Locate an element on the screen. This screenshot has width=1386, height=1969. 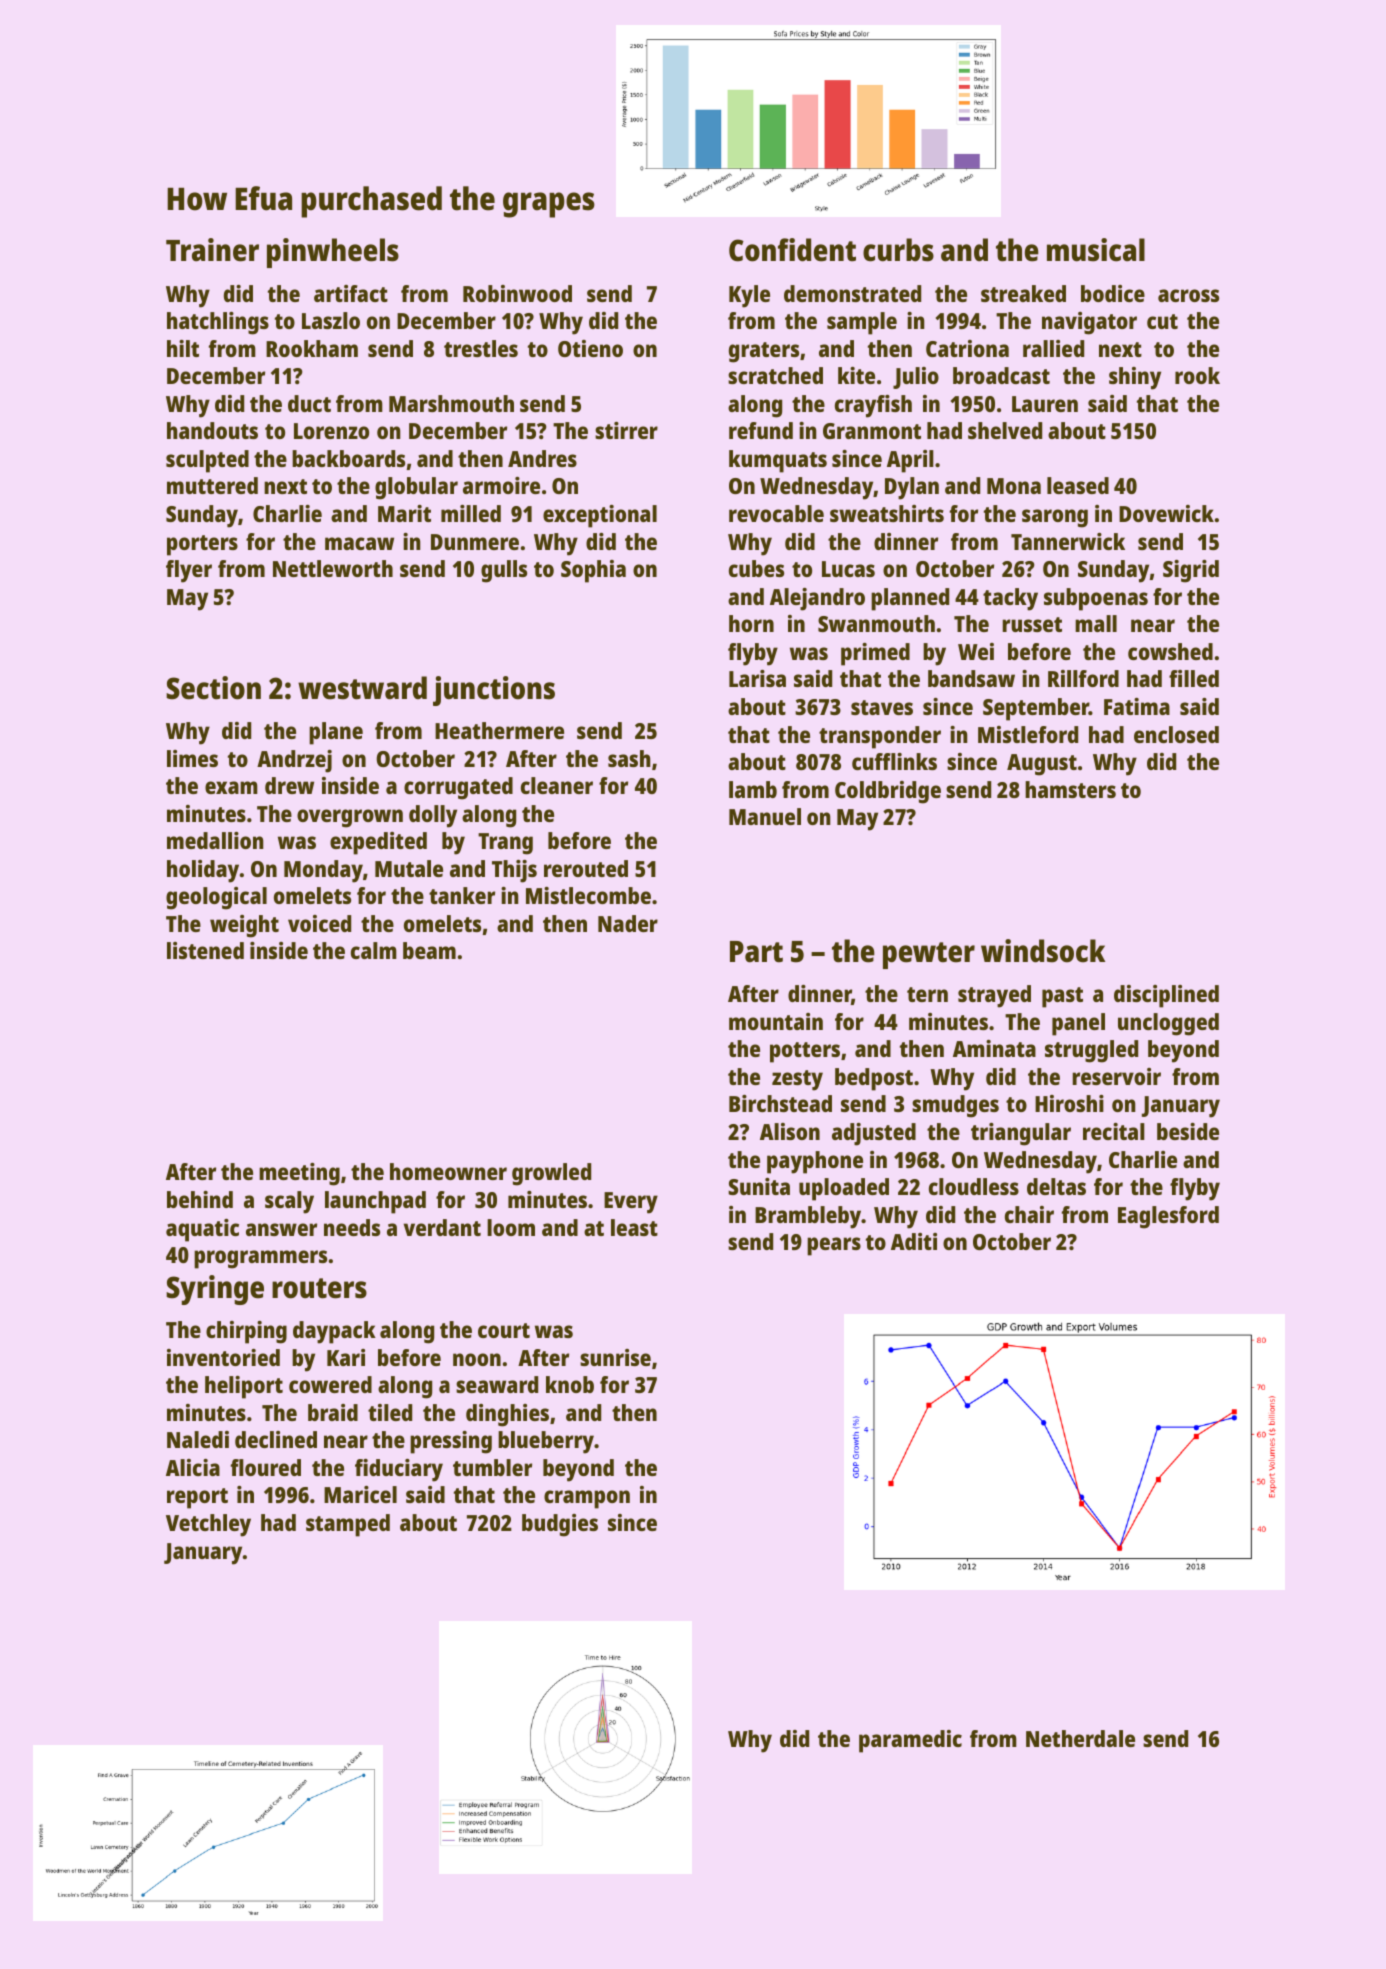
verdant is located at coordinates (442, 1227).
